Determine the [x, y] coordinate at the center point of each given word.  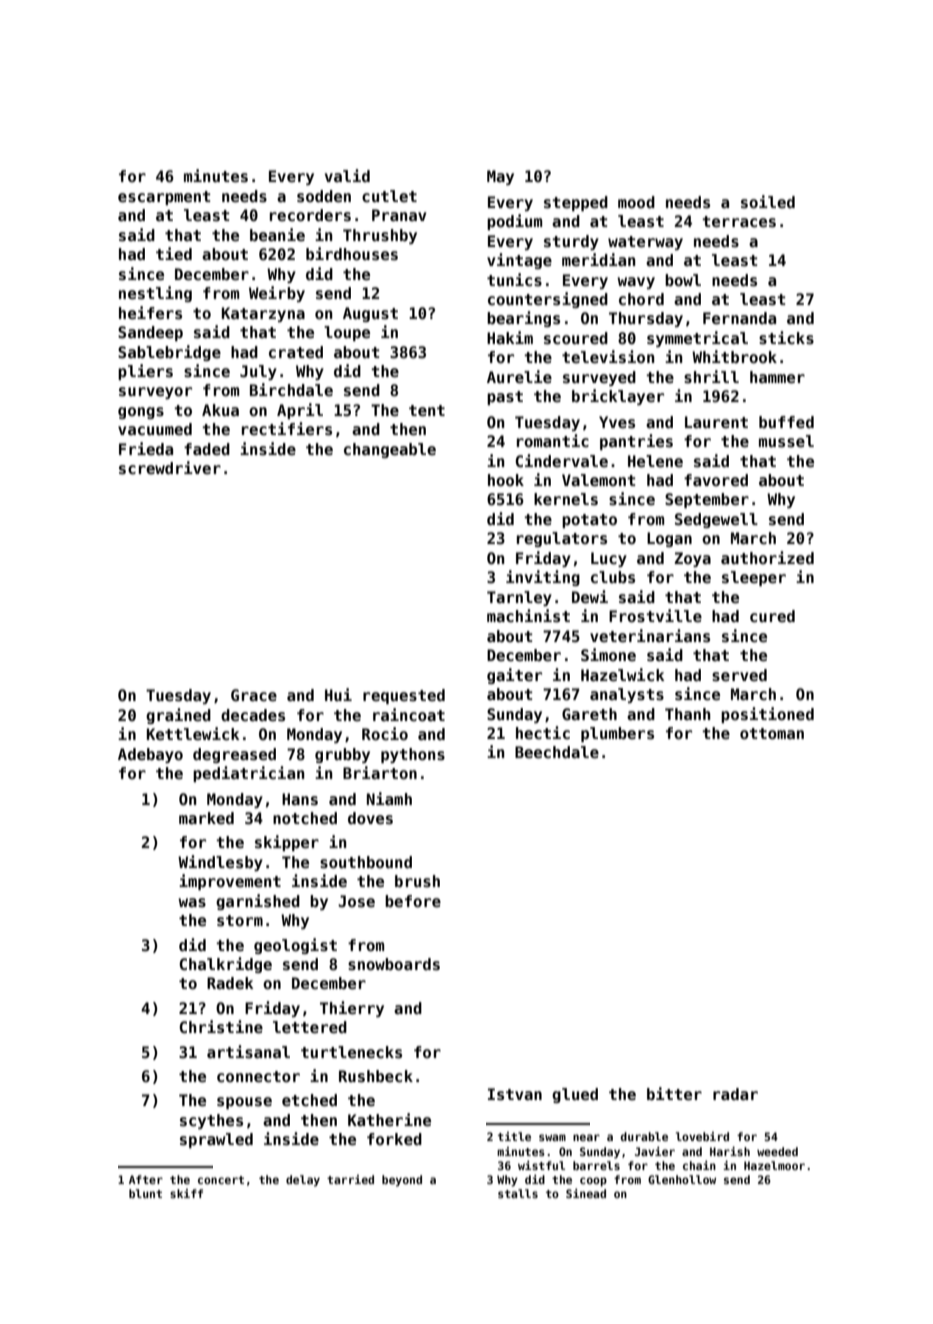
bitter [674, 1094]
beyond [402, 1181]
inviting [543, 578]
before [413, 901]
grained [178, 716]
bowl [683, 280]
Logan [669, 539]
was [192, 902]
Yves [617, 422]
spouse [244, 1103]
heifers [150, 313]
